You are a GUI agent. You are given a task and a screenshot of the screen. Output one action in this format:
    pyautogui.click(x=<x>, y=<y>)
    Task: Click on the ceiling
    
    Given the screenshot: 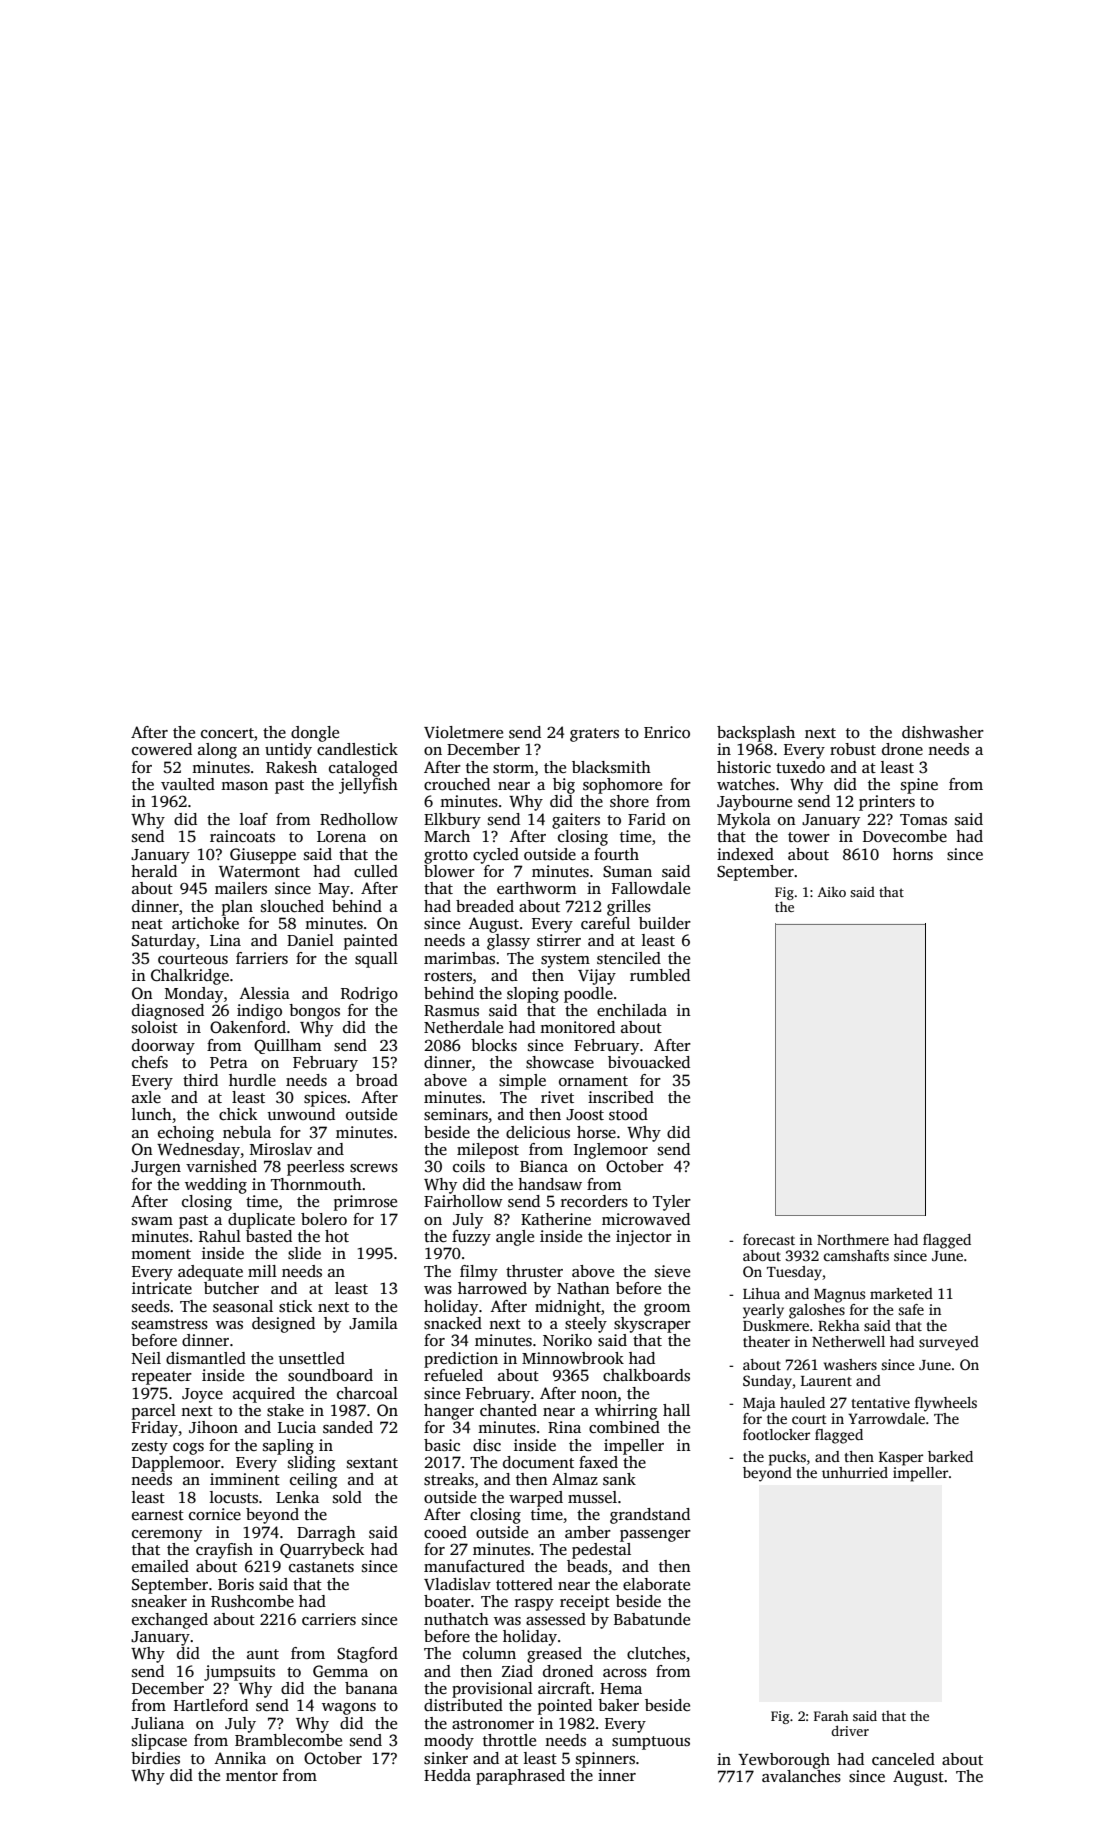 What is the action you would take?
    pyautogui.click(x=314, y=1481)
